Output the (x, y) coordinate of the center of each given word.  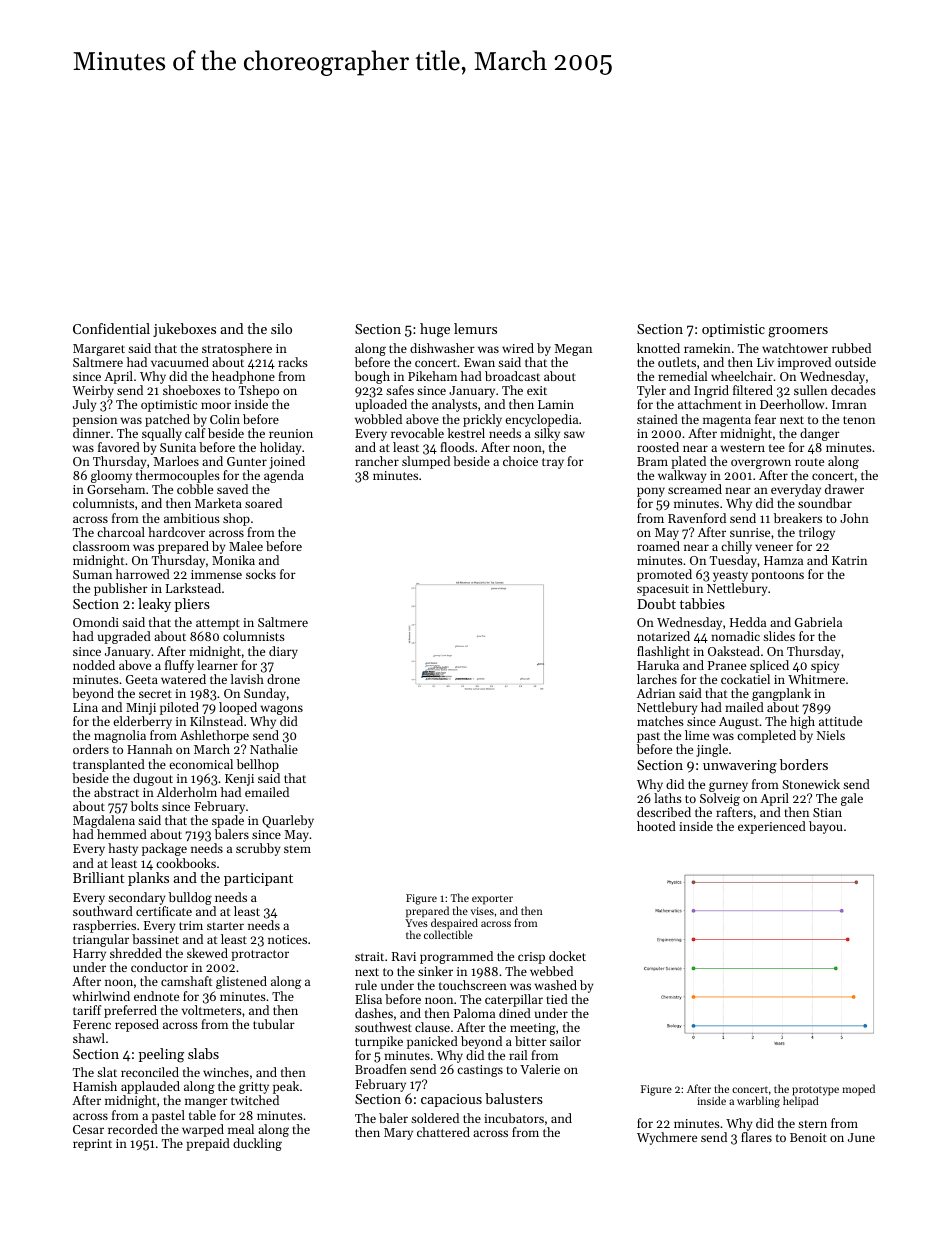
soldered (435, 1118)
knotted (658, 348)
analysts (454, 405)
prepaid (208, 1144)
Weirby (93, 391)
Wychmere (667, 1138)
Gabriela (818, 622)
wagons (281, 710)
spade (228, 821)
